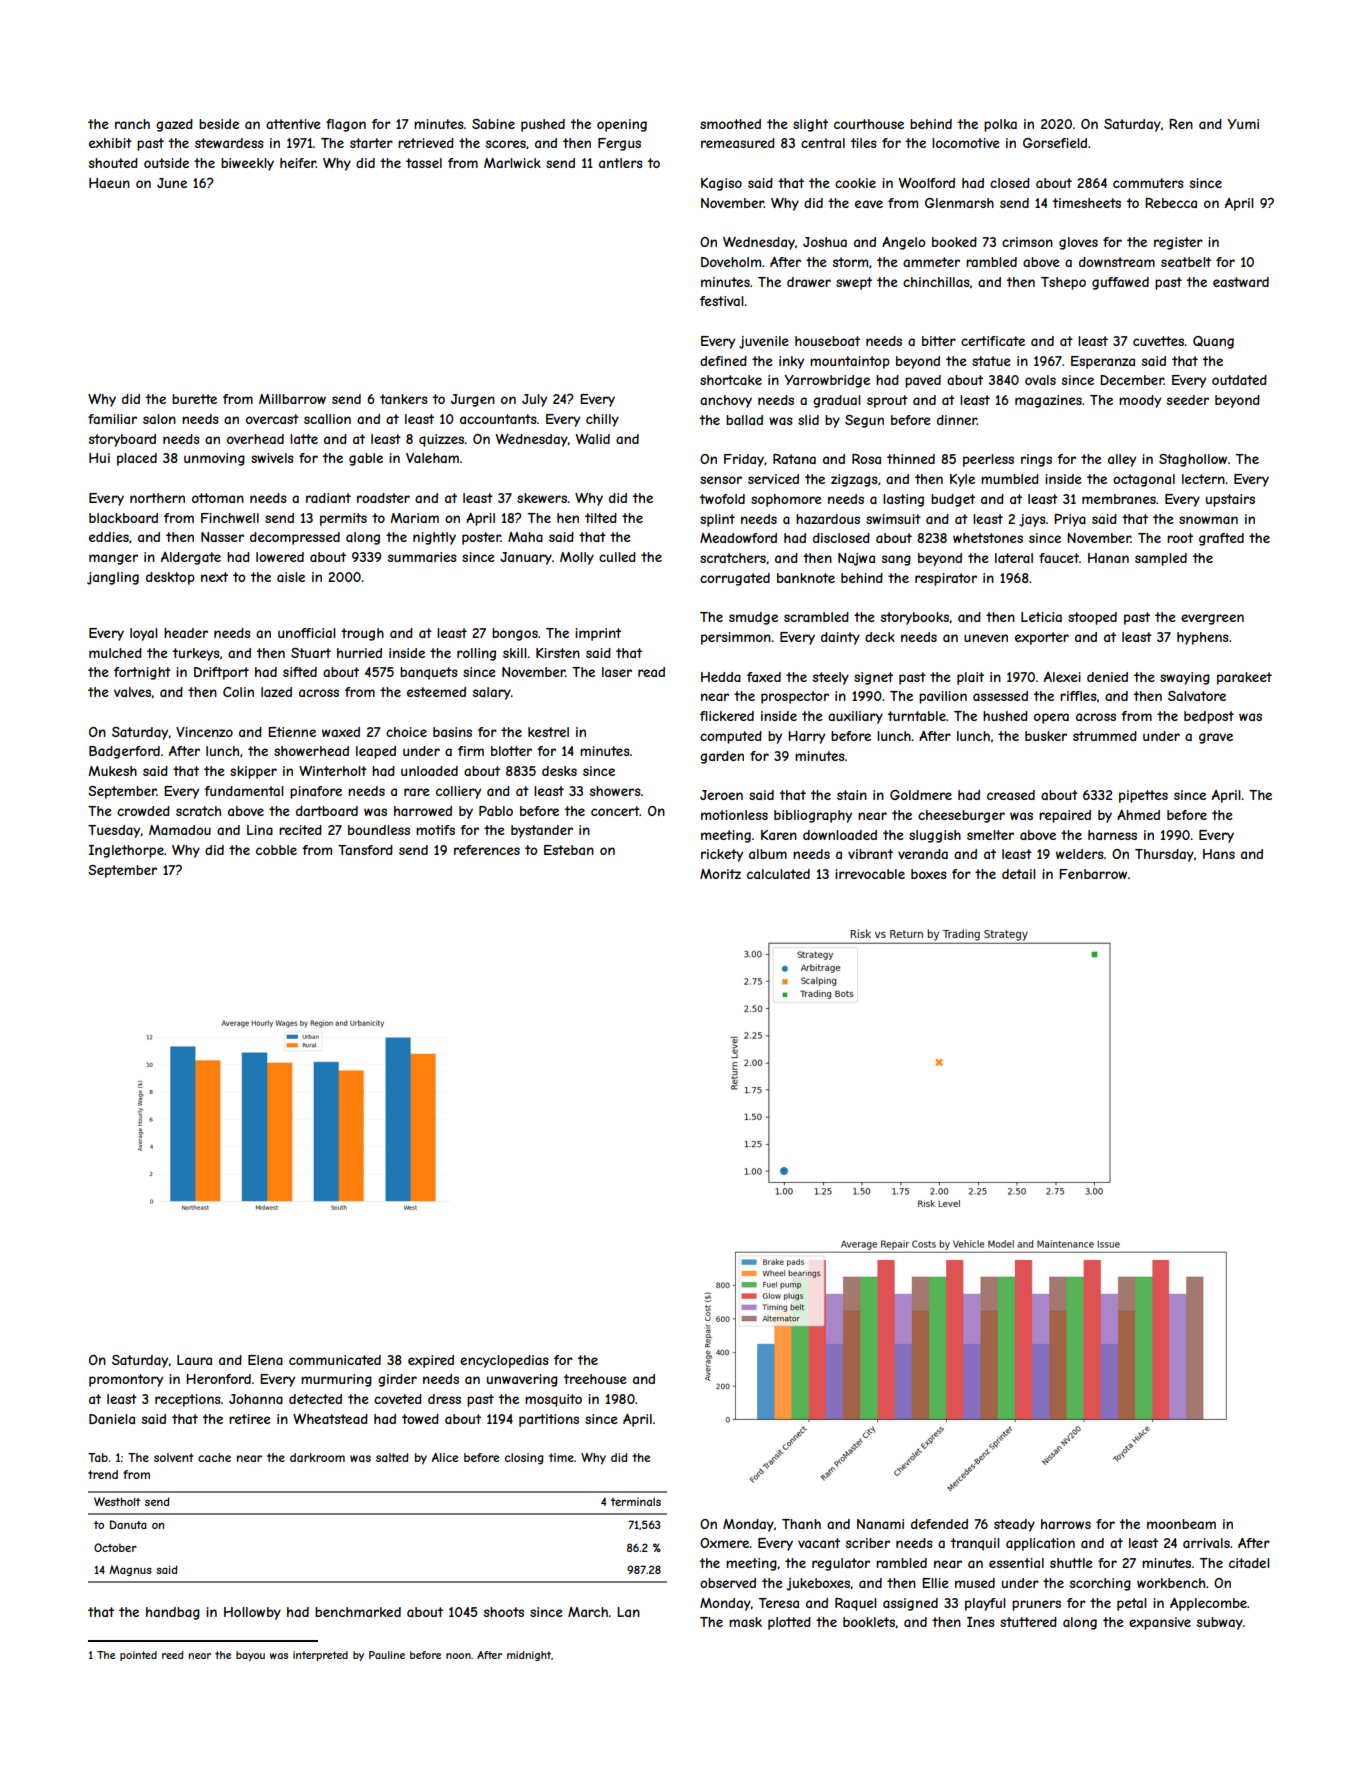  What do you see at coordinates (529, 1656) in the image?
I see `midnight` at bounding box center [529, 1656].
